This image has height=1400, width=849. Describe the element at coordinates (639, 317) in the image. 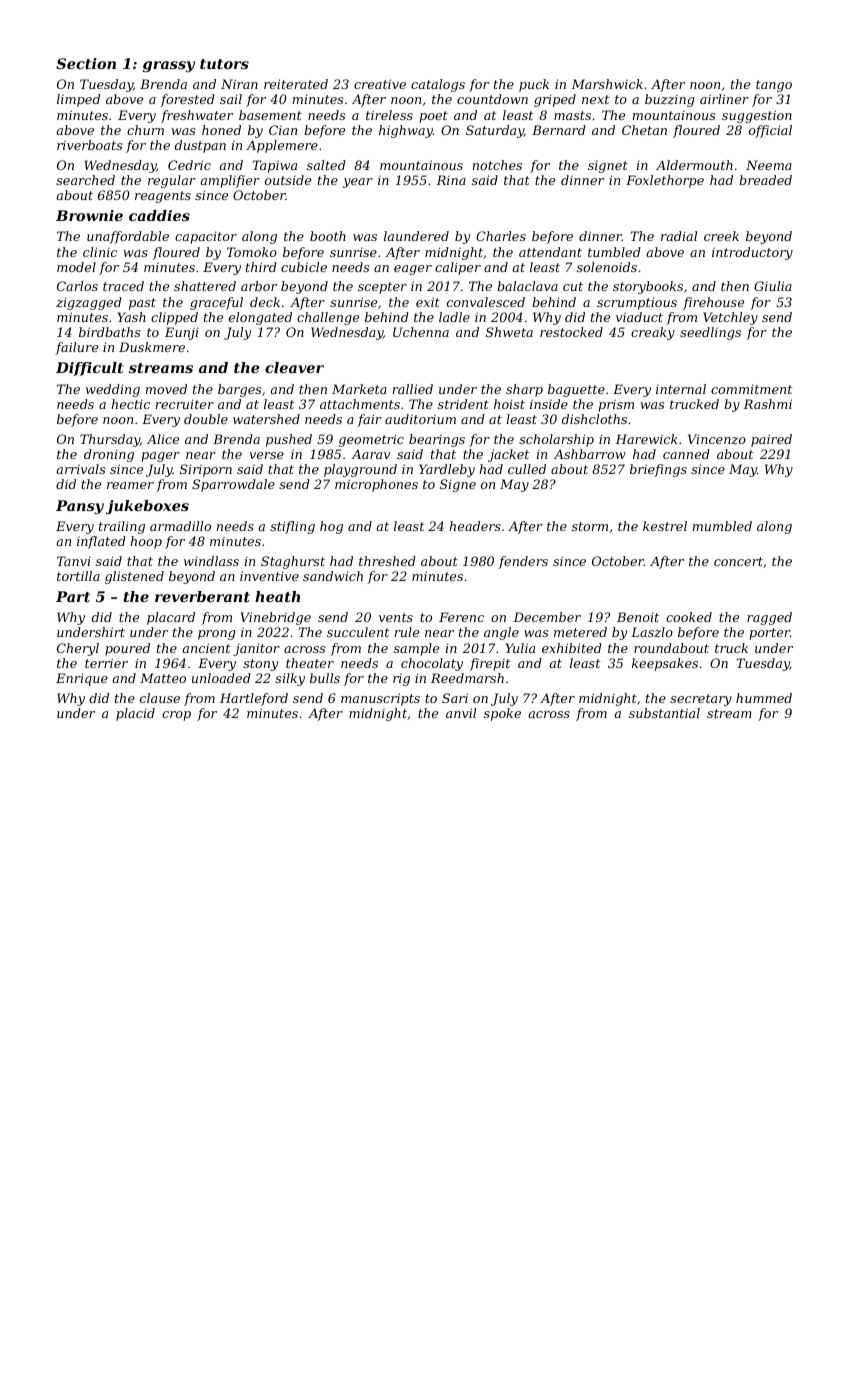

I see `viaduct` at that location.
